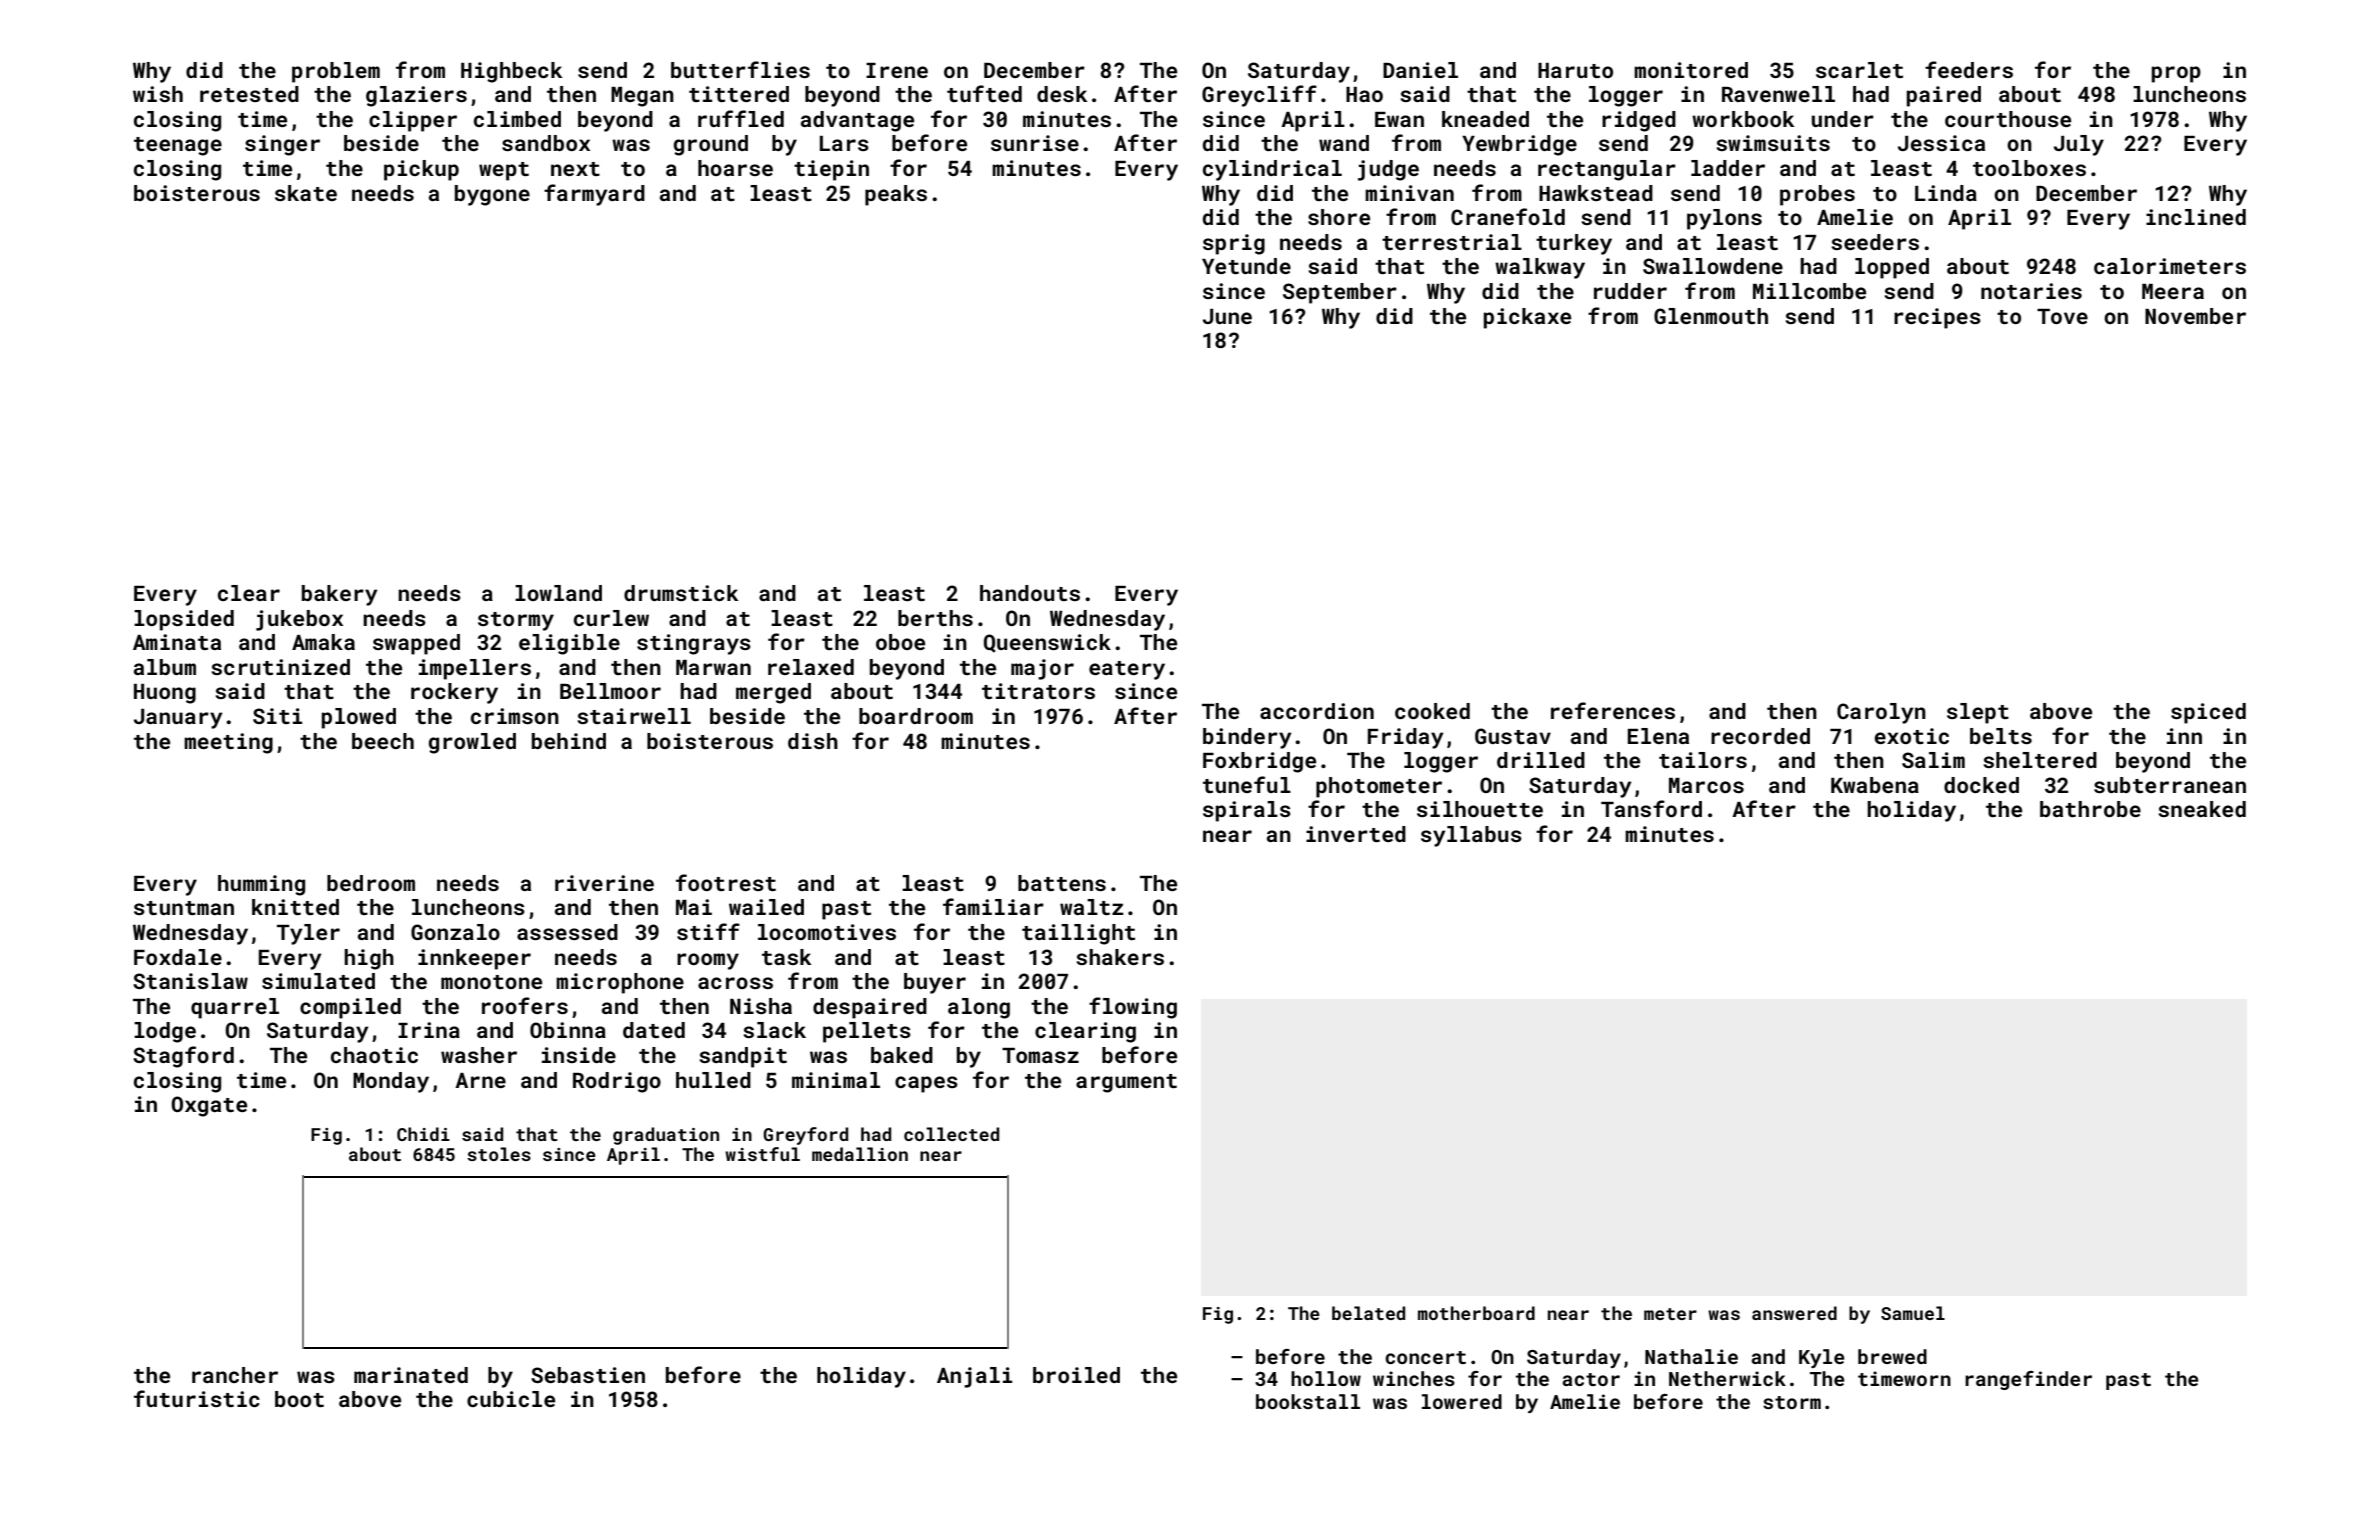  What do you see at coordinates (1340, 293) in the image?
I see `September` at bounding box center [1340, 293].
